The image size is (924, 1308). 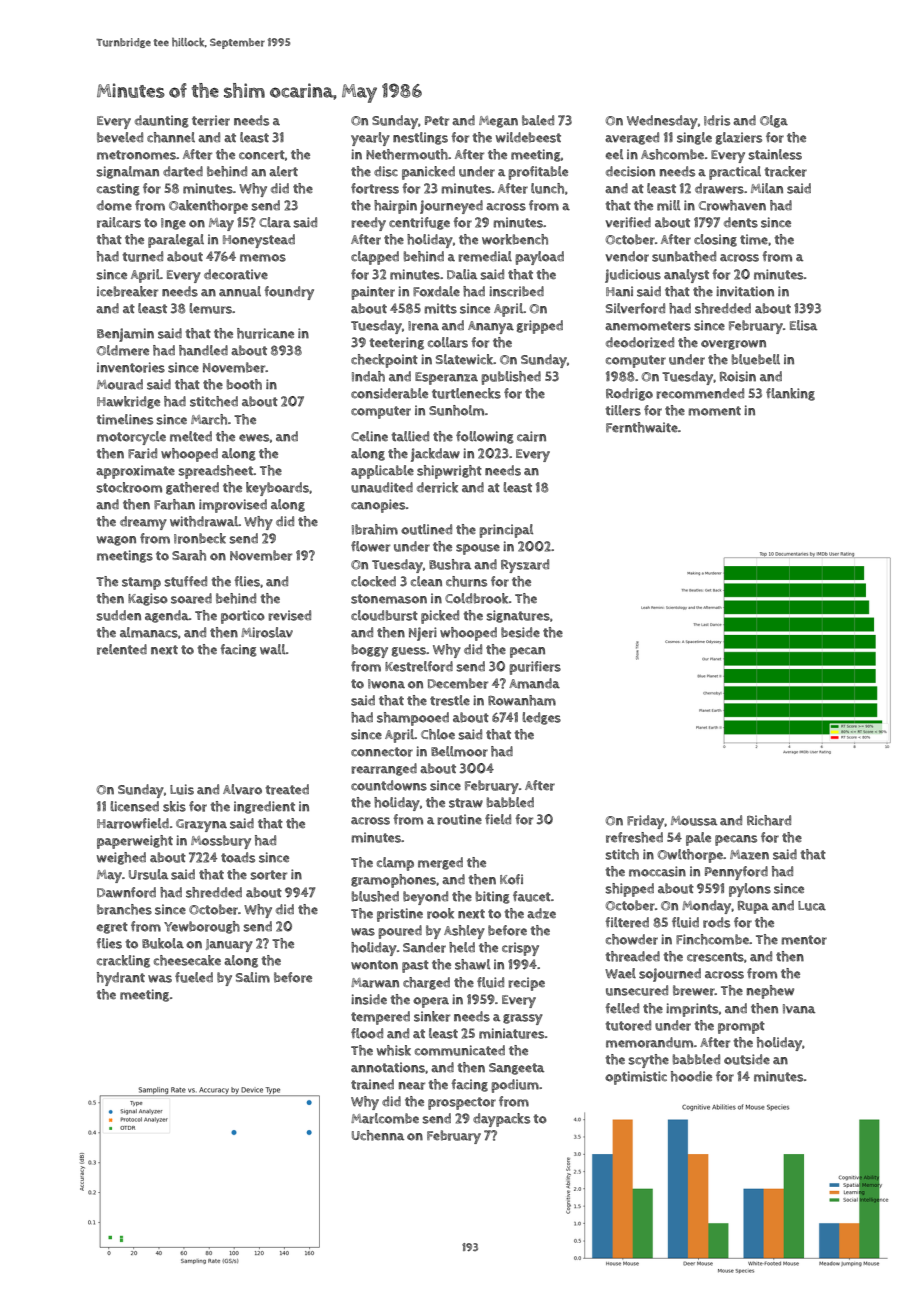 What do you see at coordinates (634, 837) in the page?
I see `refreshed` at bounding box center [634, 837].
